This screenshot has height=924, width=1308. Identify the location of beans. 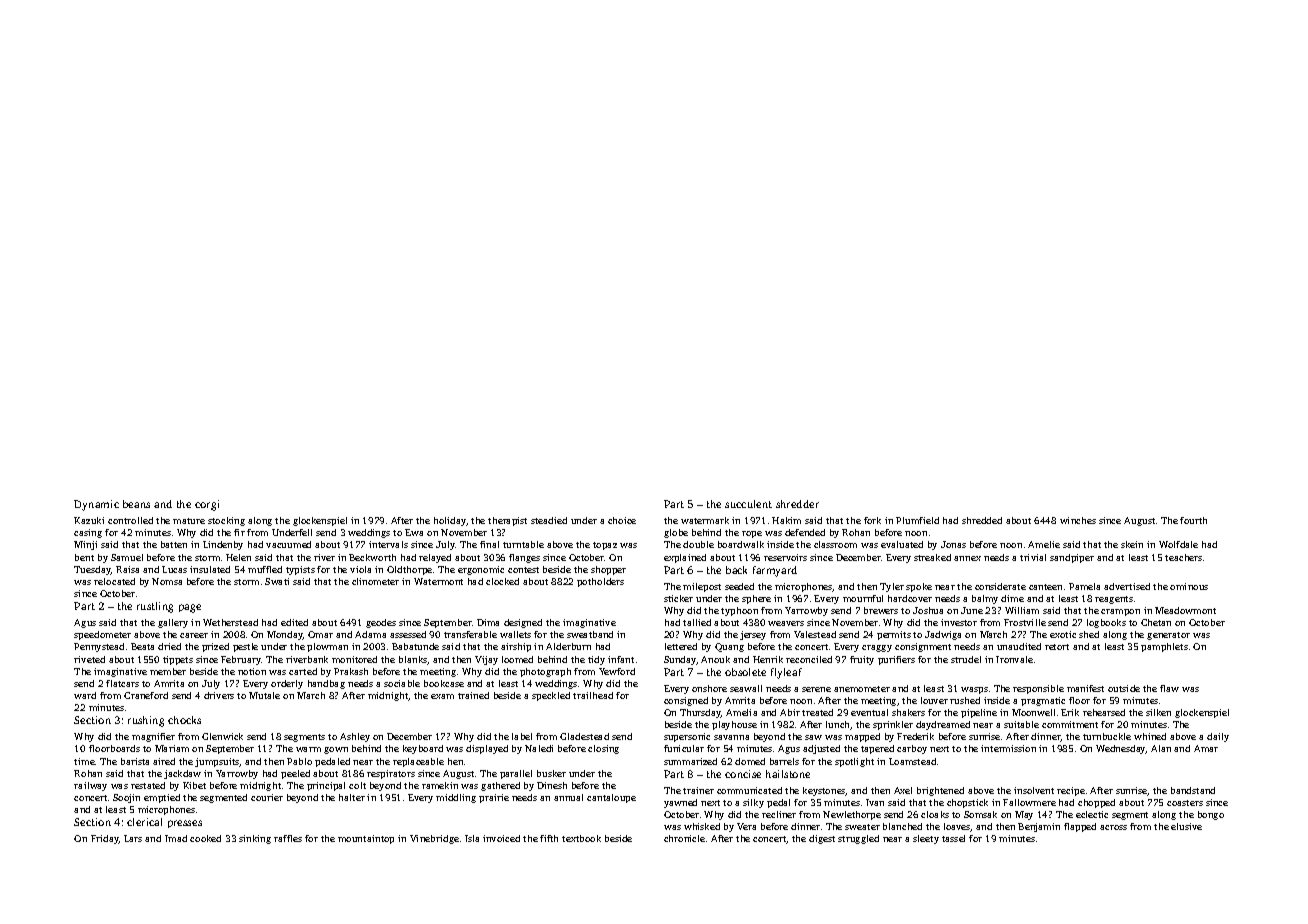
(136, 504).
